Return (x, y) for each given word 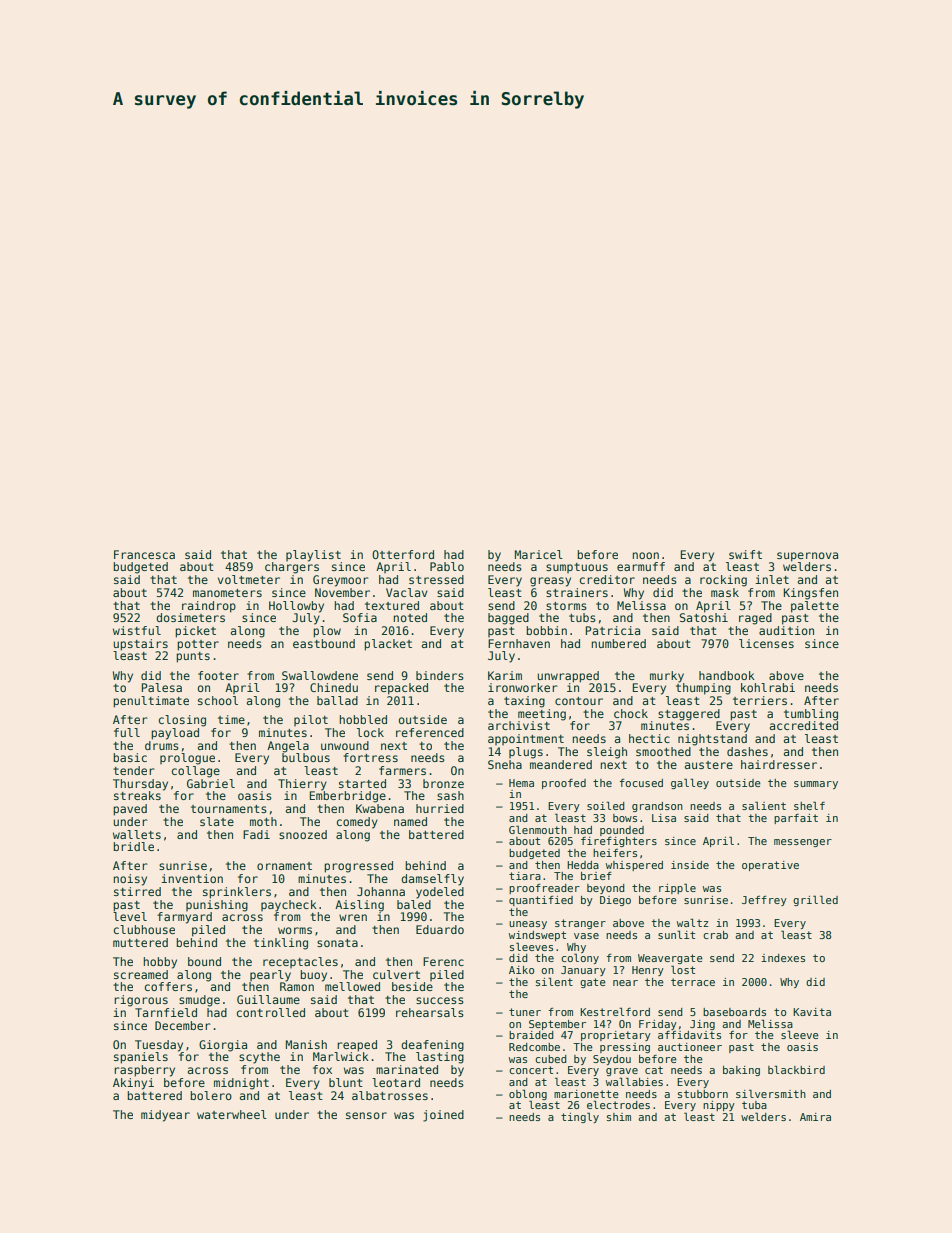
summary (816, 785)
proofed (564, 784)
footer (218, 675)
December (183, 1025)
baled (414, 904)
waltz (692, 922)
